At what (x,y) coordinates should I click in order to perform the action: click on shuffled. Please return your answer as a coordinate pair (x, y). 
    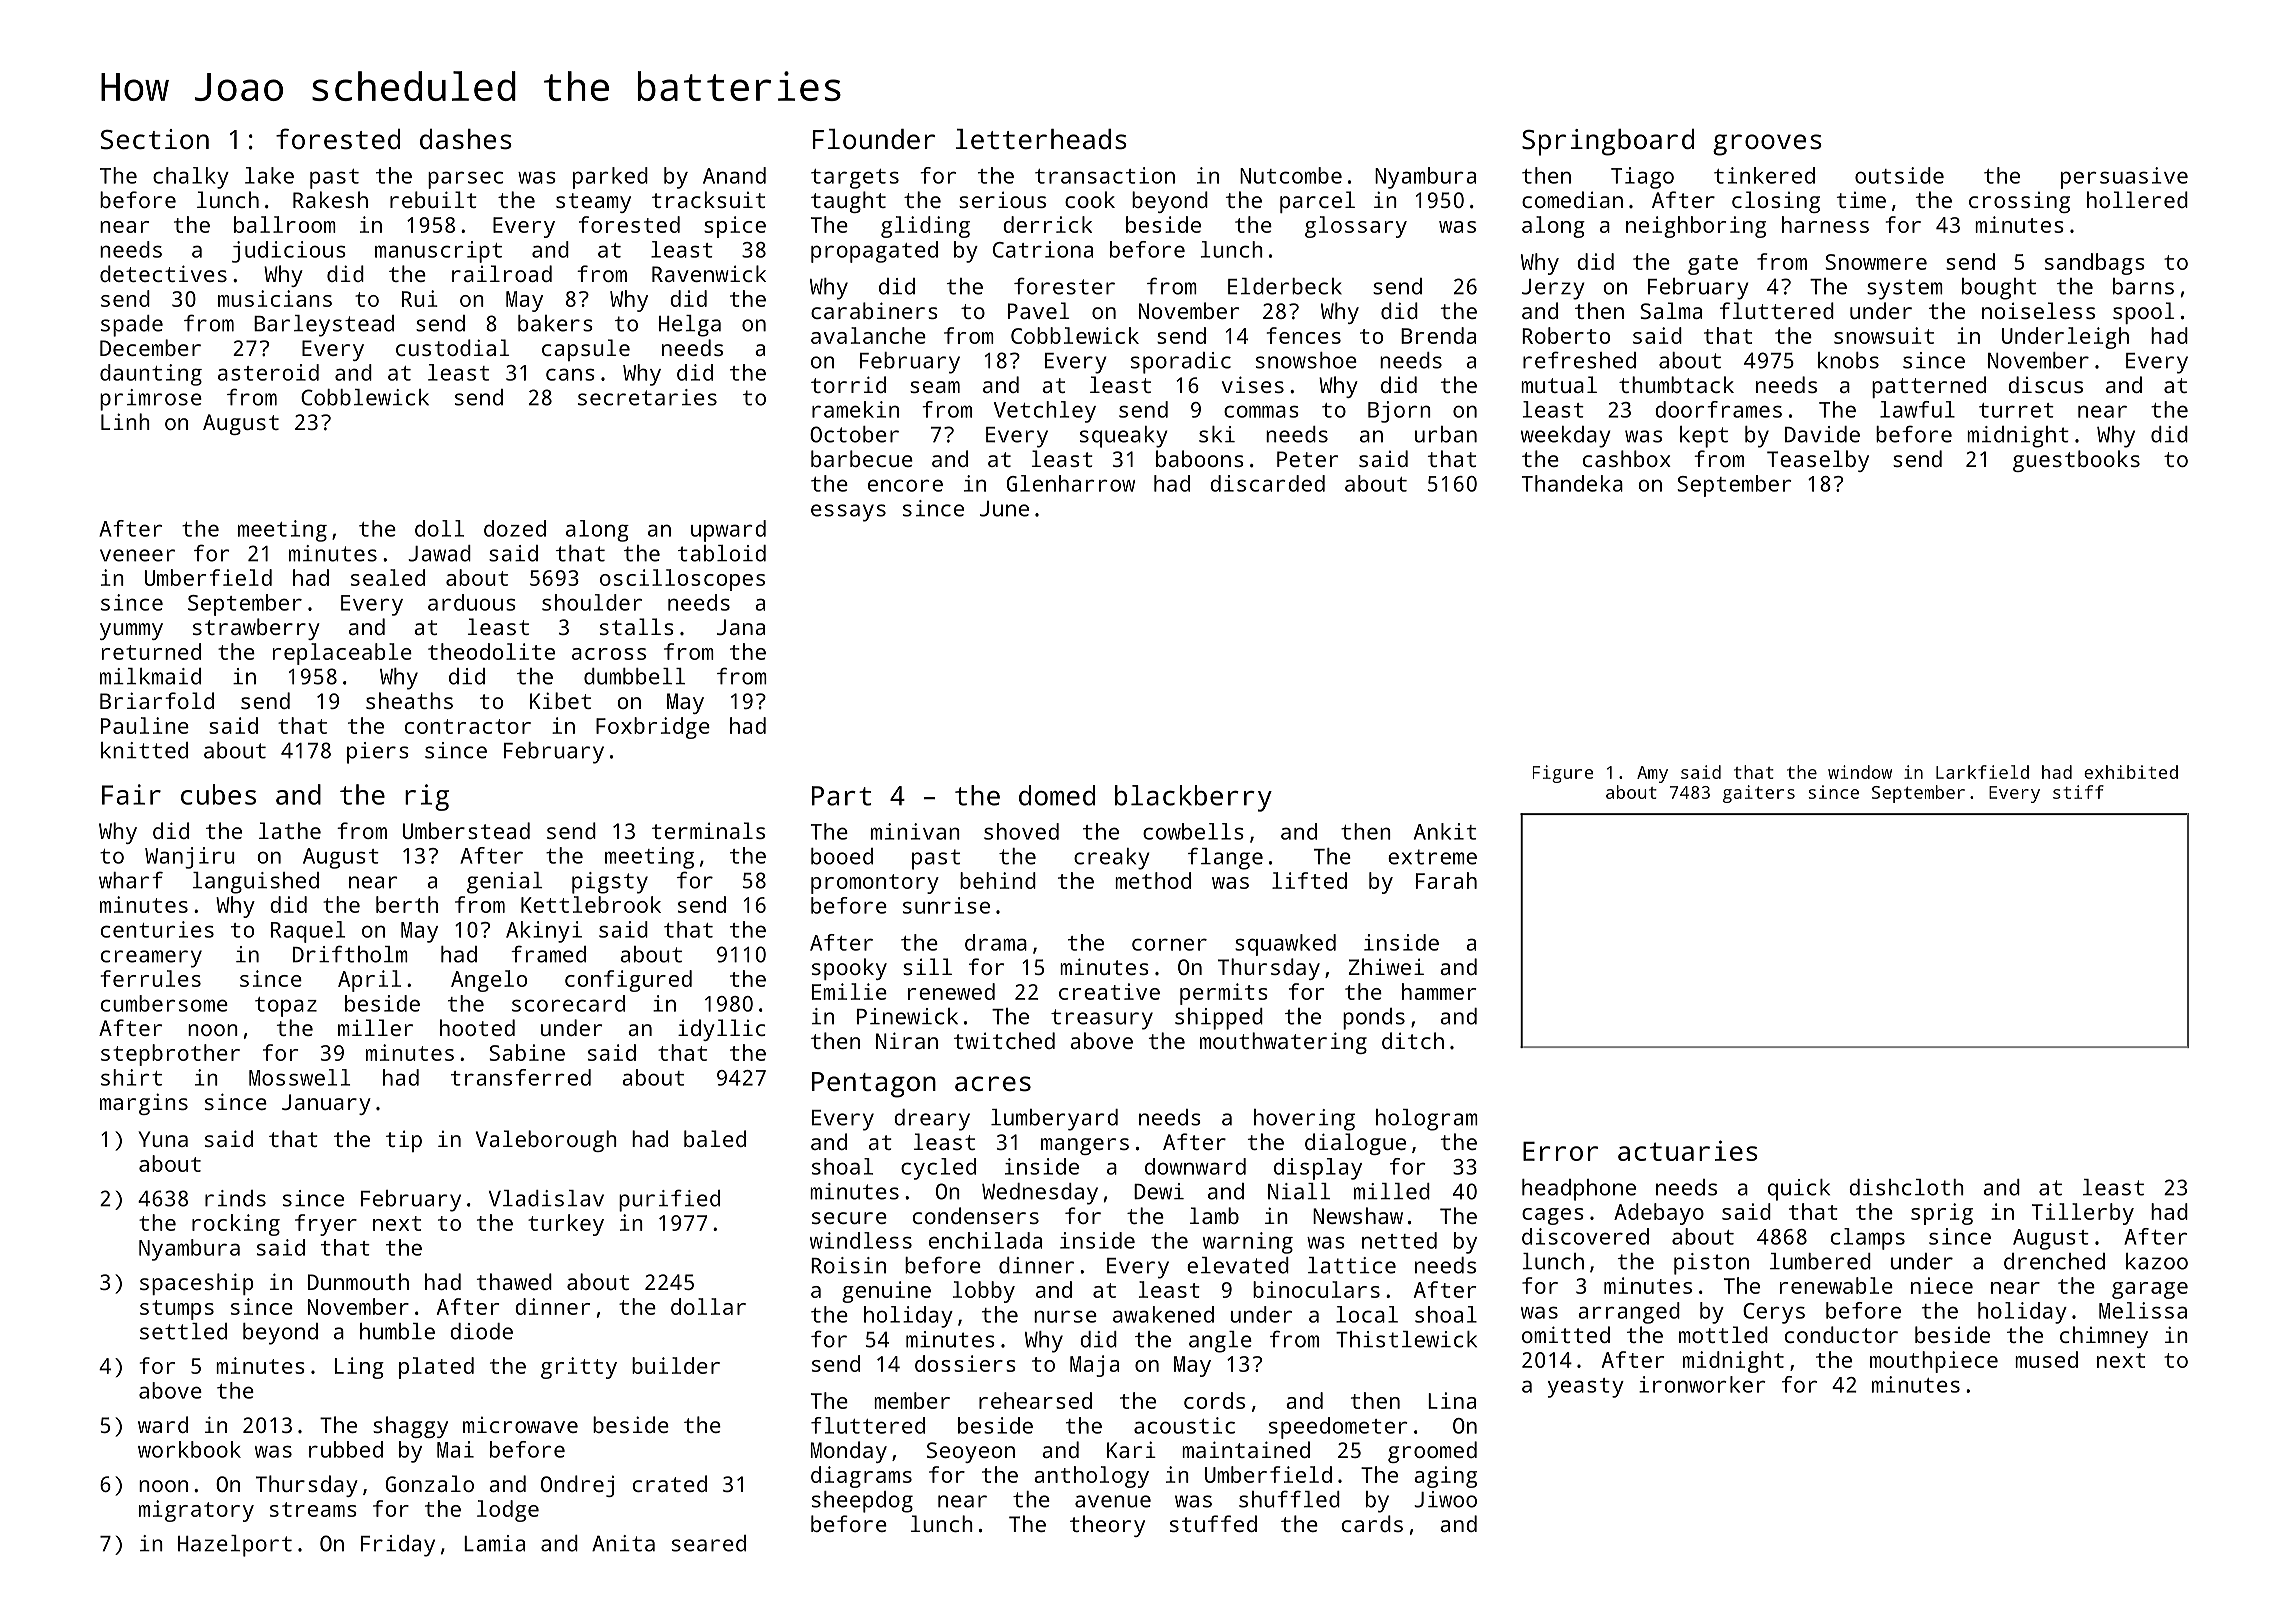
    Looking at the image, I should click on (1289, 1499).
